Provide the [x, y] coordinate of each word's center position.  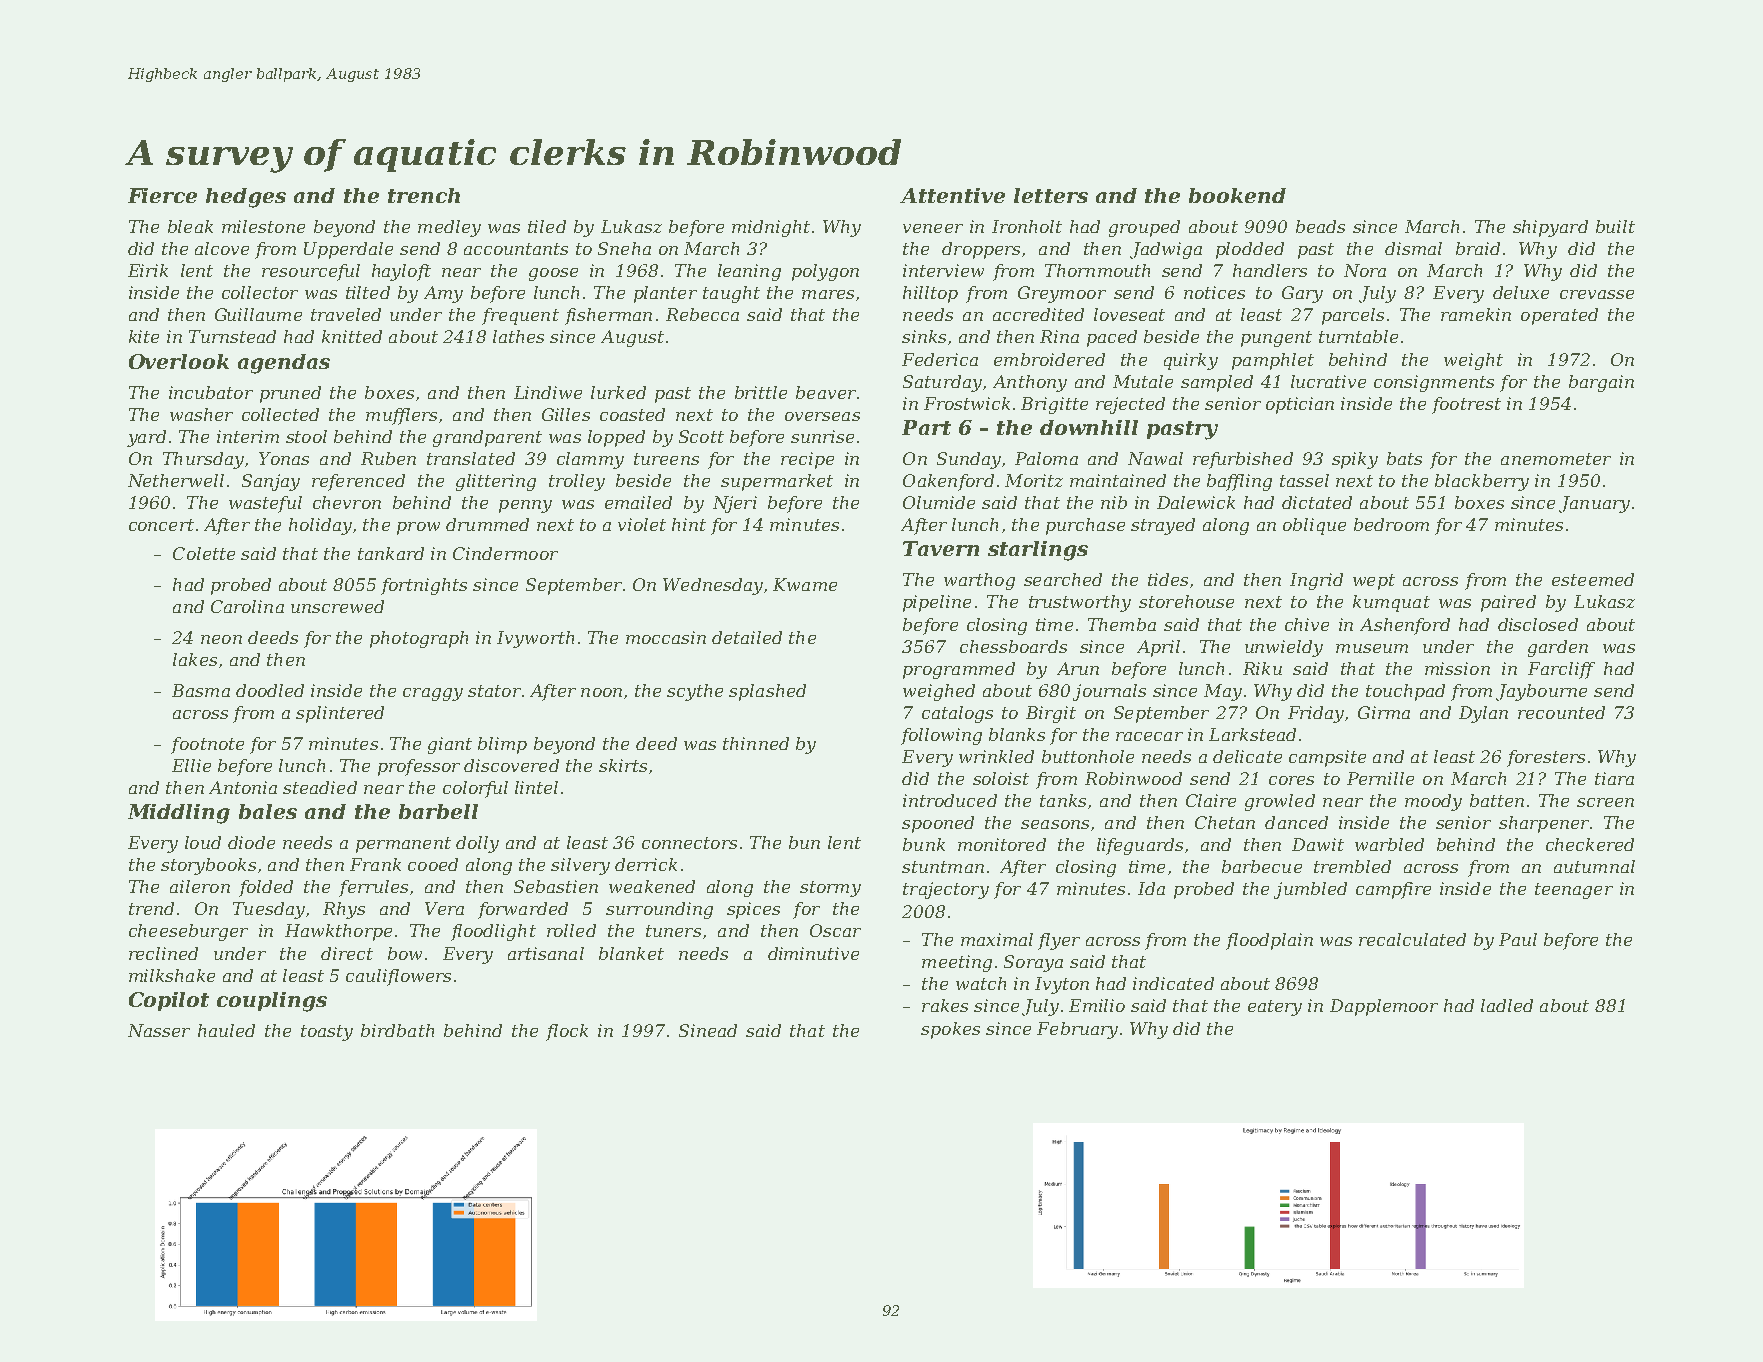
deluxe [1521, 292]
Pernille [1380, 778]
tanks [1063, 800]
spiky [1355, 460]
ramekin [1476, 314]
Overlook [179, 361]
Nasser [159, 1030]
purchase [1085, 526]
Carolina [247, 606]
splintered [340, 714]
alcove [222, 248]
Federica [940, 359]
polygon [825, 272]
